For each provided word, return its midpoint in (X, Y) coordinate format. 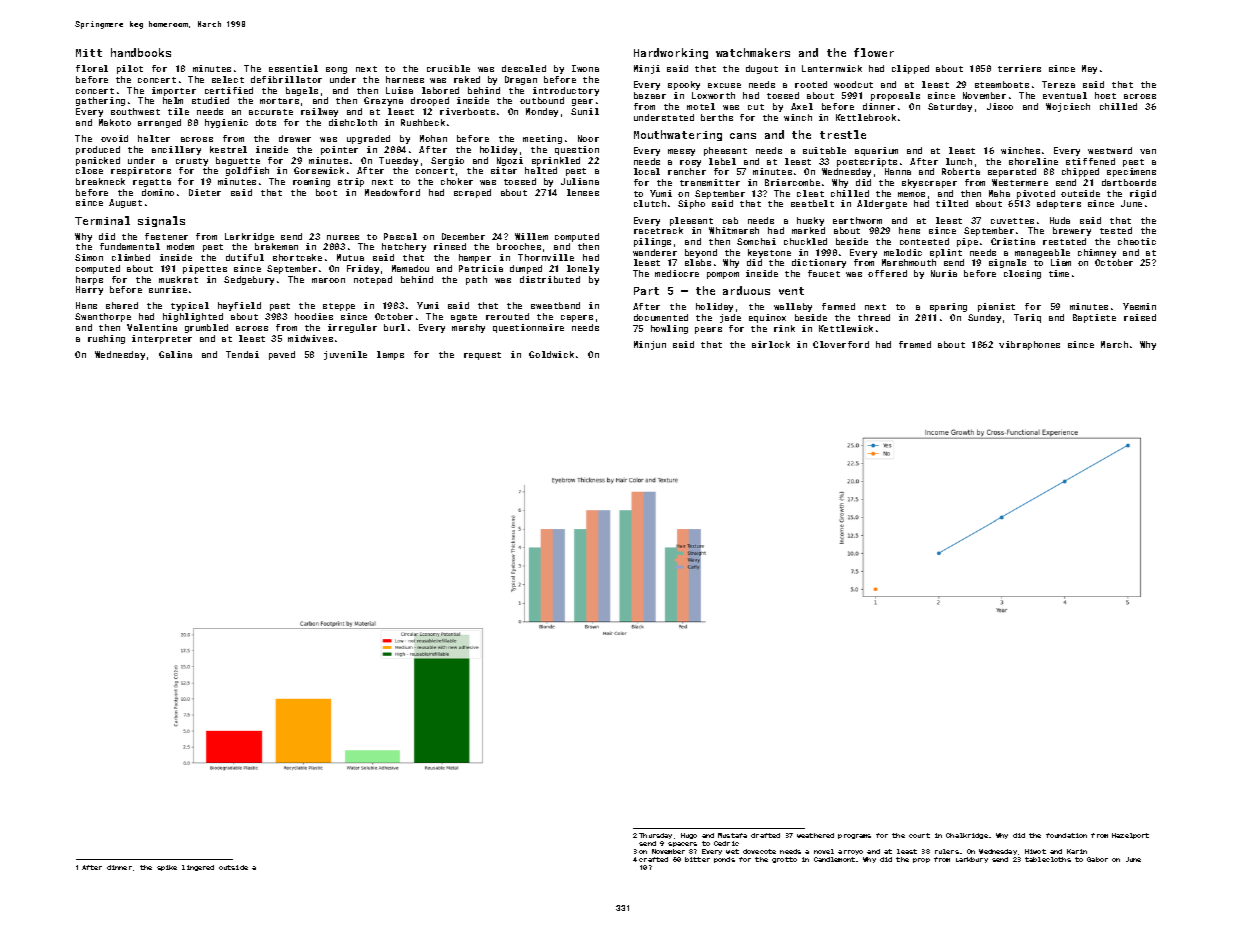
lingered (198, 868)
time (1059, 273)
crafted (653, 859)
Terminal (102, 220)
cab (730, 220)
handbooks (141, 52)
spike (167, 868)
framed (915, 344)
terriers (1019, 68)
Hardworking (671, 53)
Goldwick (551, 354)
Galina (175, 354)
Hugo (689, 836)
